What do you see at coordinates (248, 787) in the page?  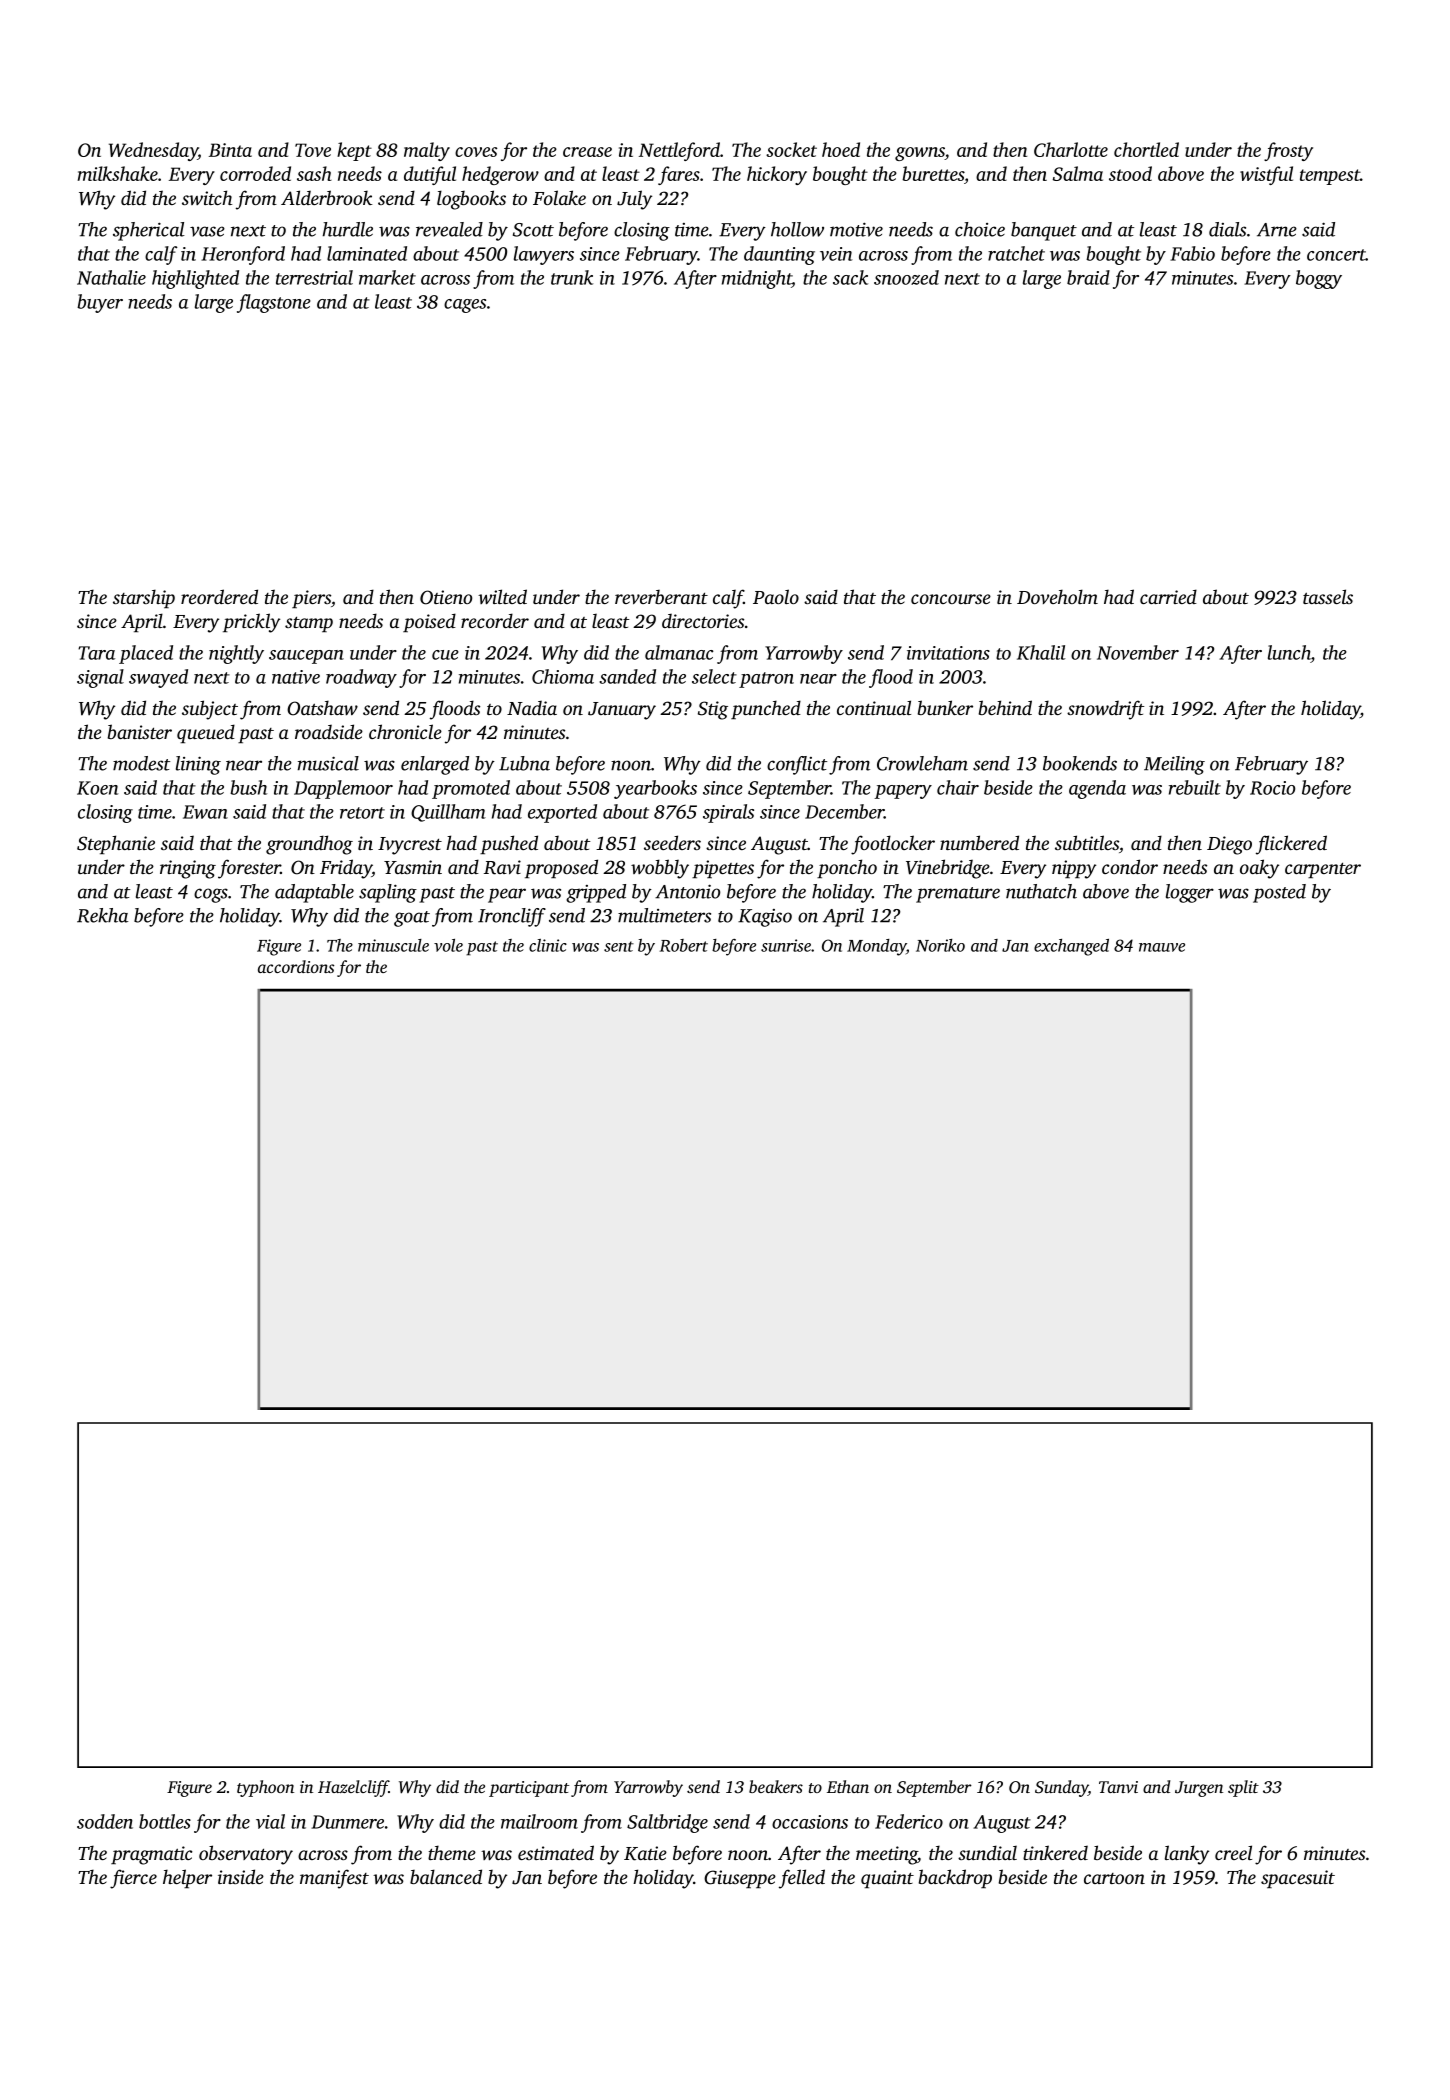 I see `bush` at bounding box center [248, 787].
